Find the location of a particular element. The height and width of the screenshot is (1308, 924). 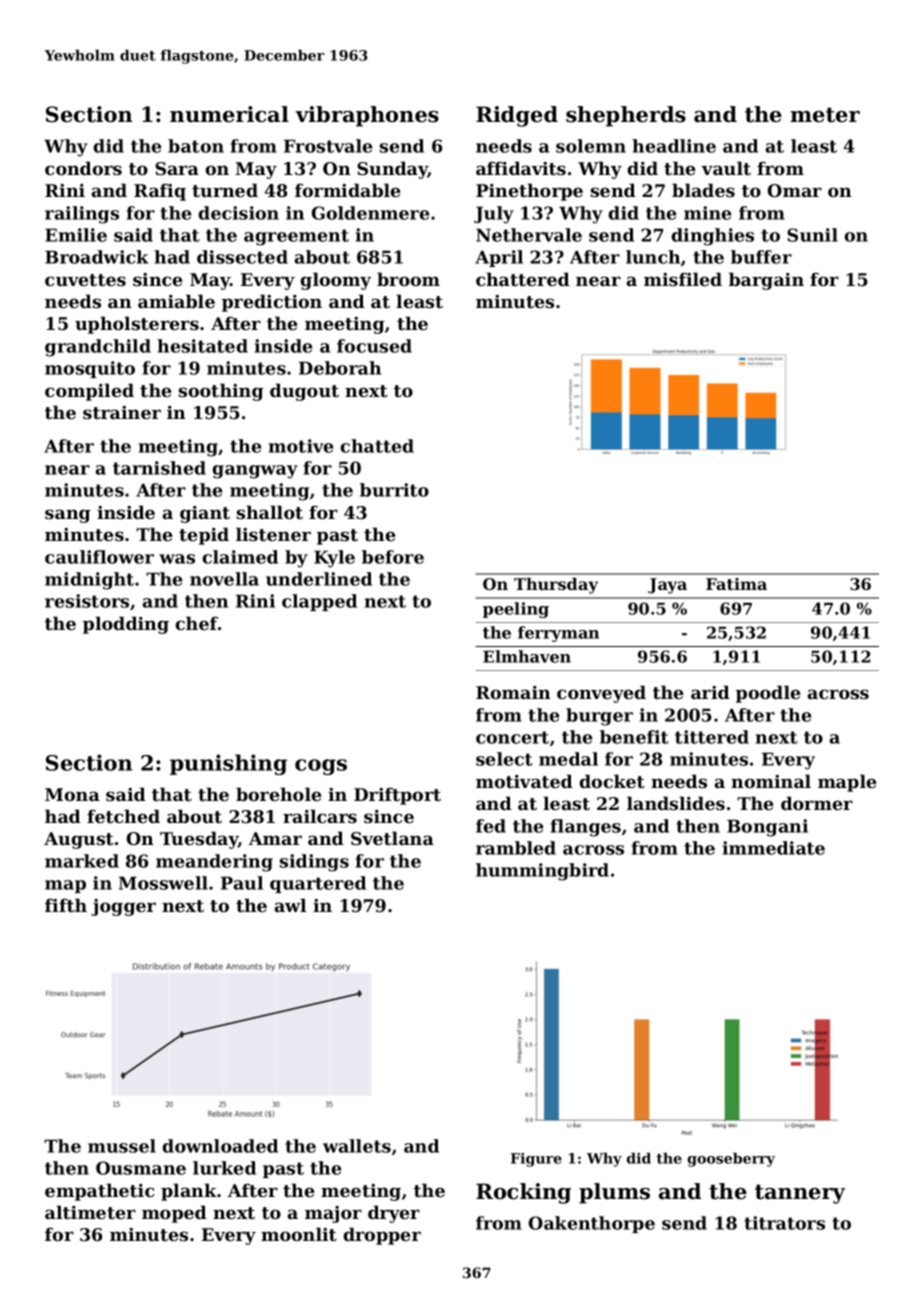

burrito is located at coordinates (394, 490).
